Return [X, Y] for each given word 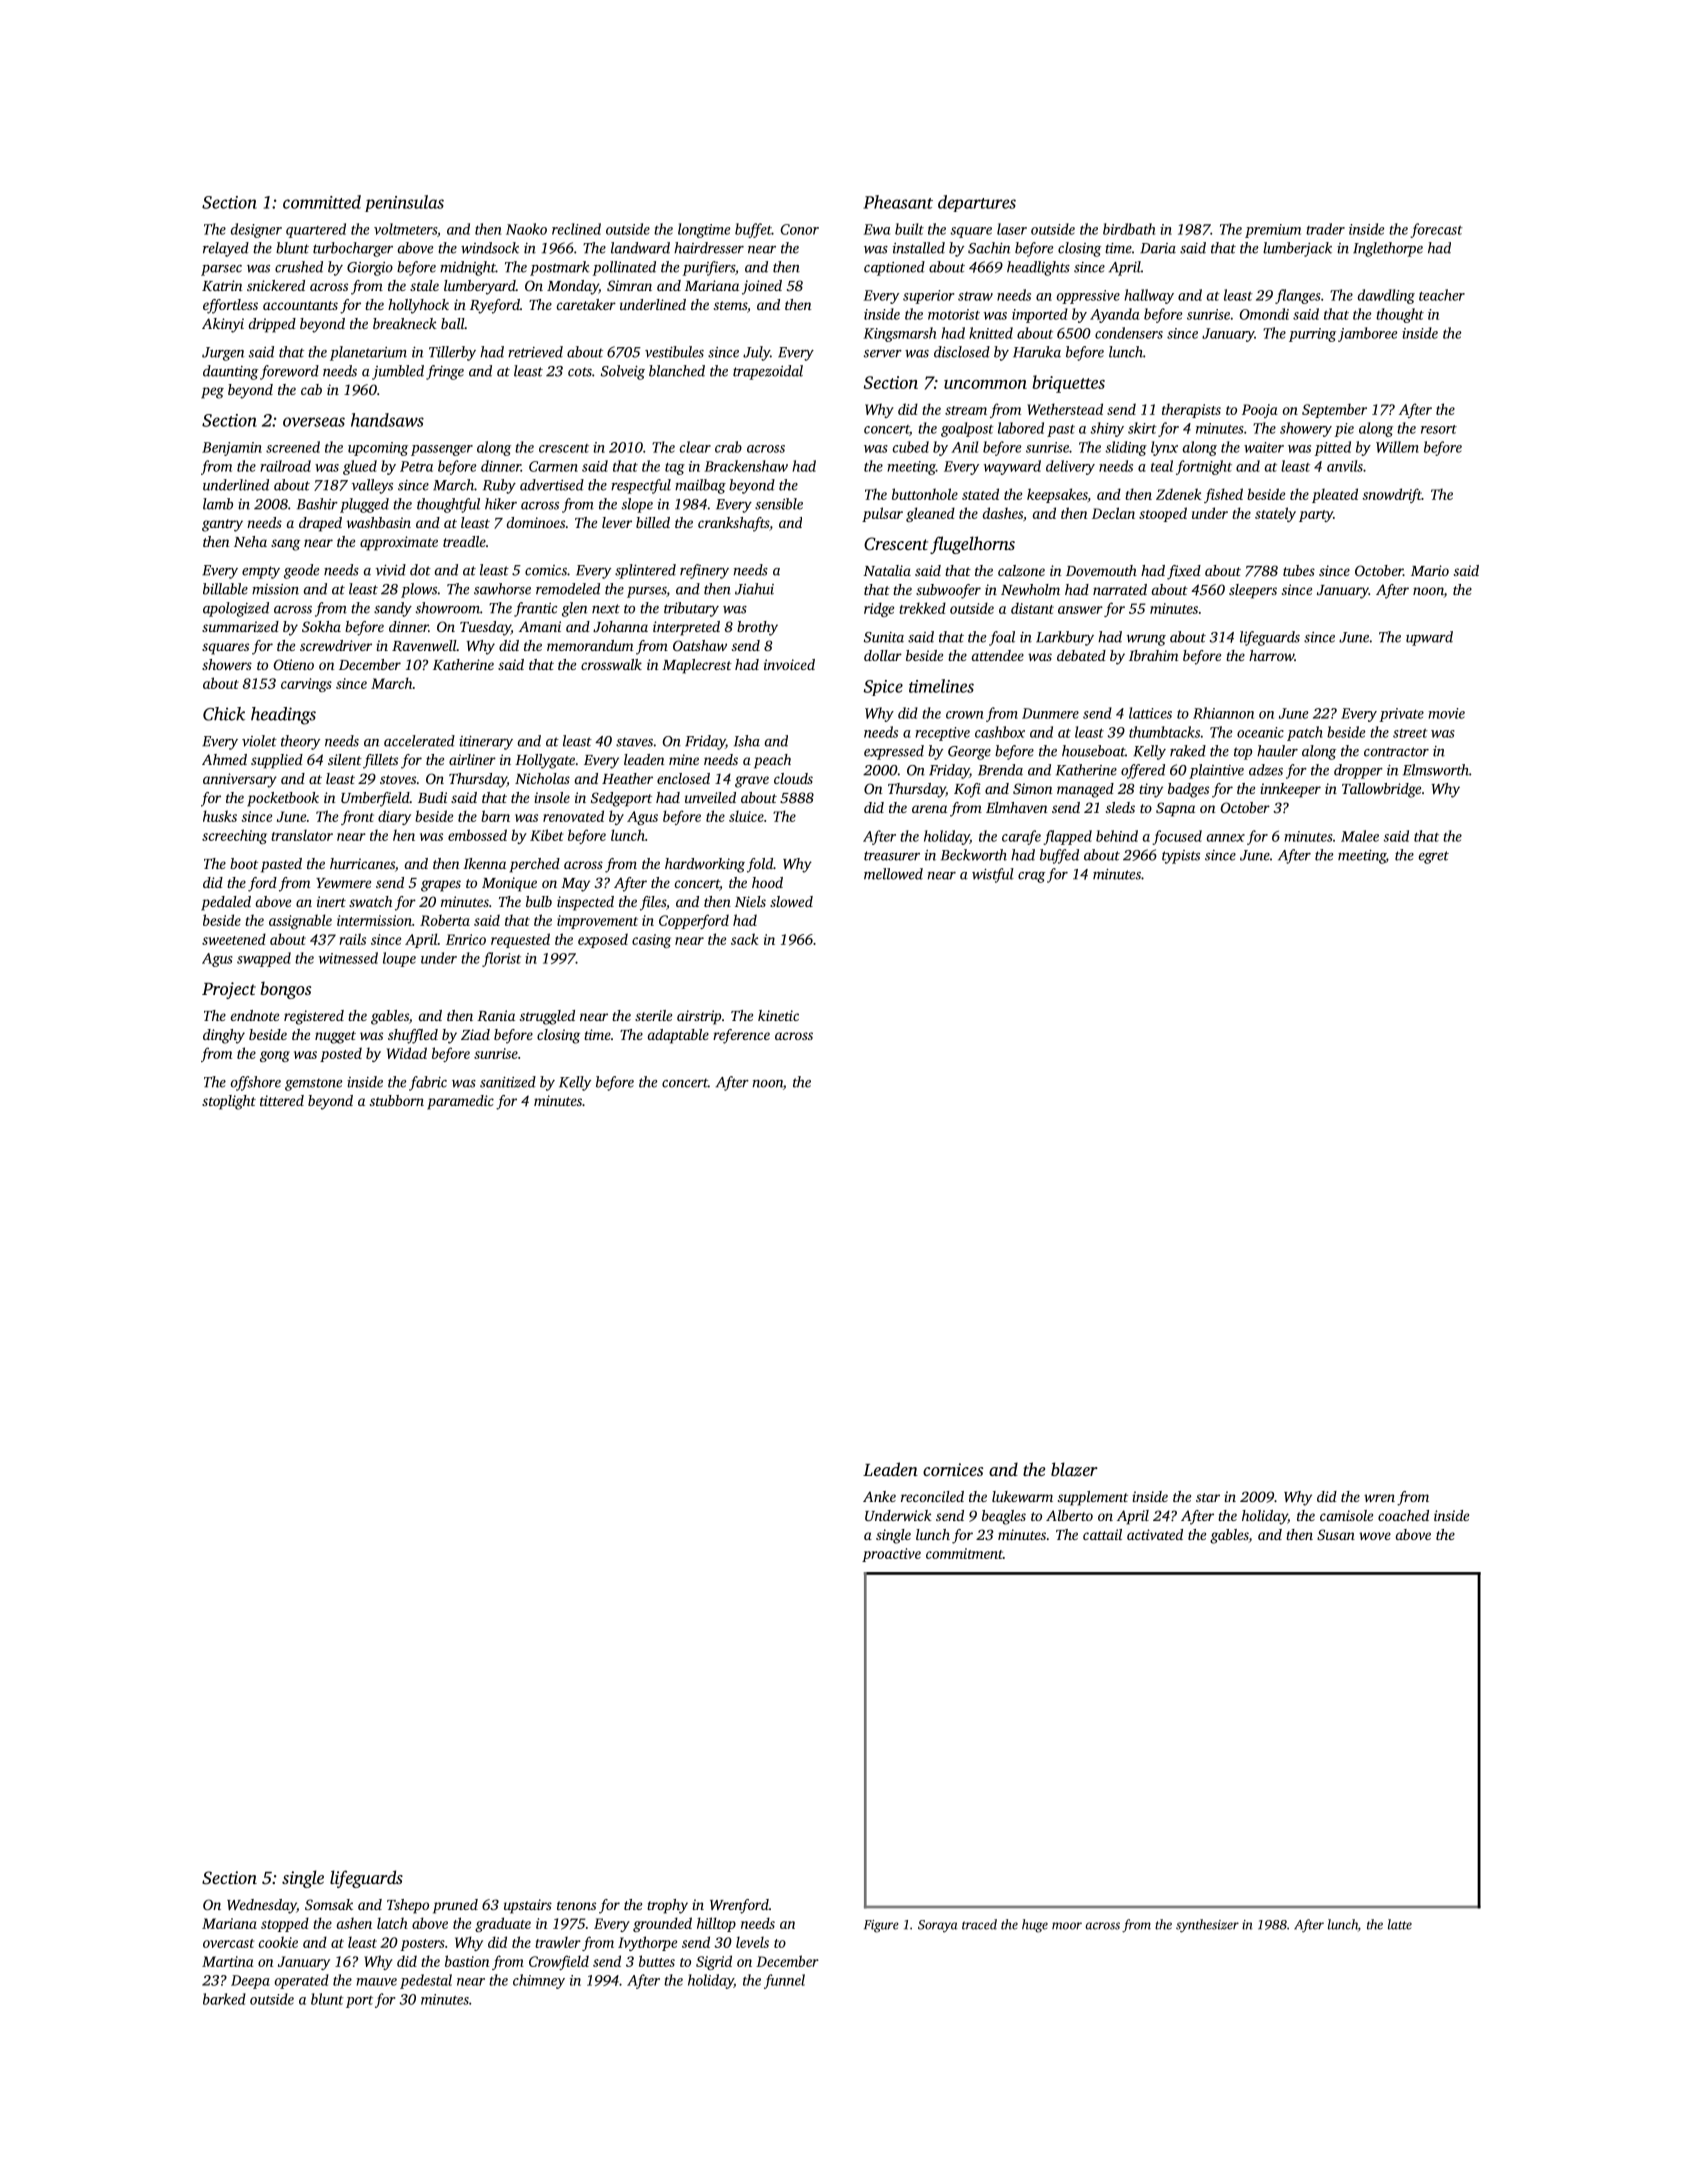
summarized [240, 626]
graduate [503, 1924]
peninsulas [404, 203]
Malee [1360, 836]
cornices [953, 1469]
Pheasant [898, 202]
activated [1155, 1534]
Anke [879, 1496]
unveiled [710, 797]
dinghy [224, 1036]
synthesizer [1207, 1926]
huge [1035, 1926]
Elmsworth [1436, 770]
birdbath [1129, 229]
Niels [750, 901]
